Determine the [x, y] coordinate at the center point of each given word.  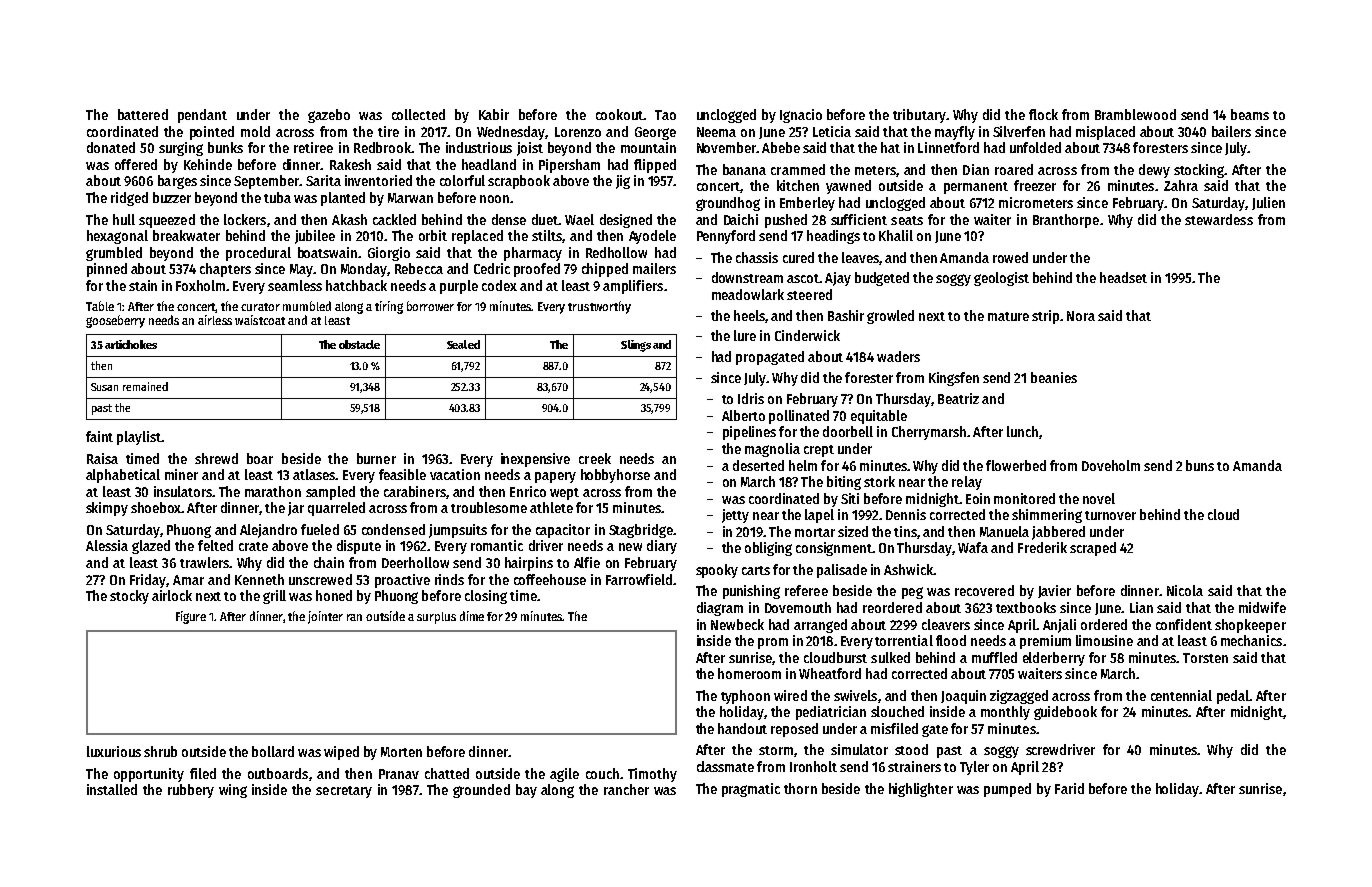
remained [145, 386]
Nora [1081, 316]
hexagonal [117, 237]
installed [112, 789]
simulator [859, 749]
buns [1200, 465]
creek [595, 458]
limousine [1104, 640]
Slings [636, 346]
